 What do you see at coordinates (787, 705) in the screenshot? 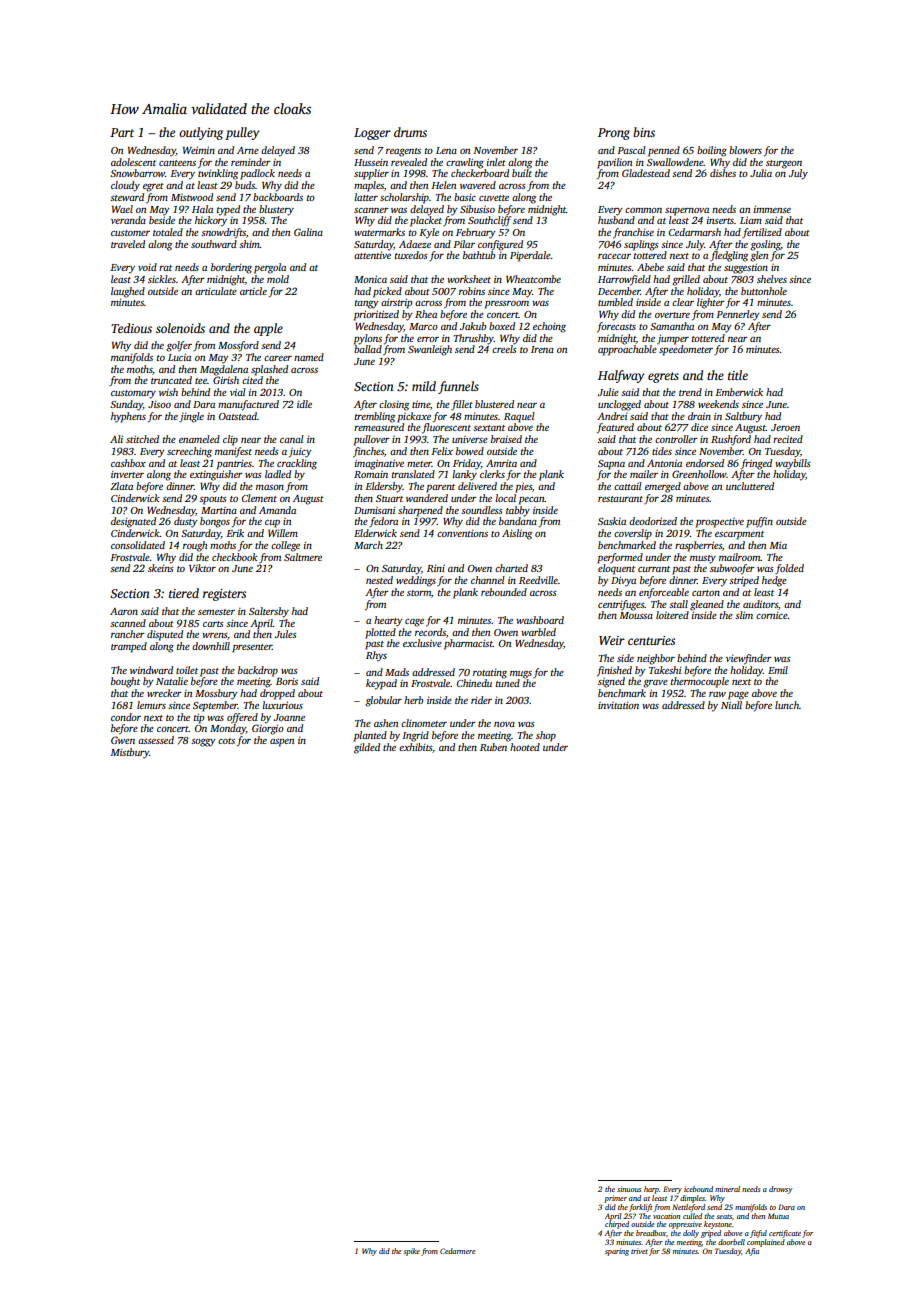
I see `lunch` at bounding box center [787, 705].
